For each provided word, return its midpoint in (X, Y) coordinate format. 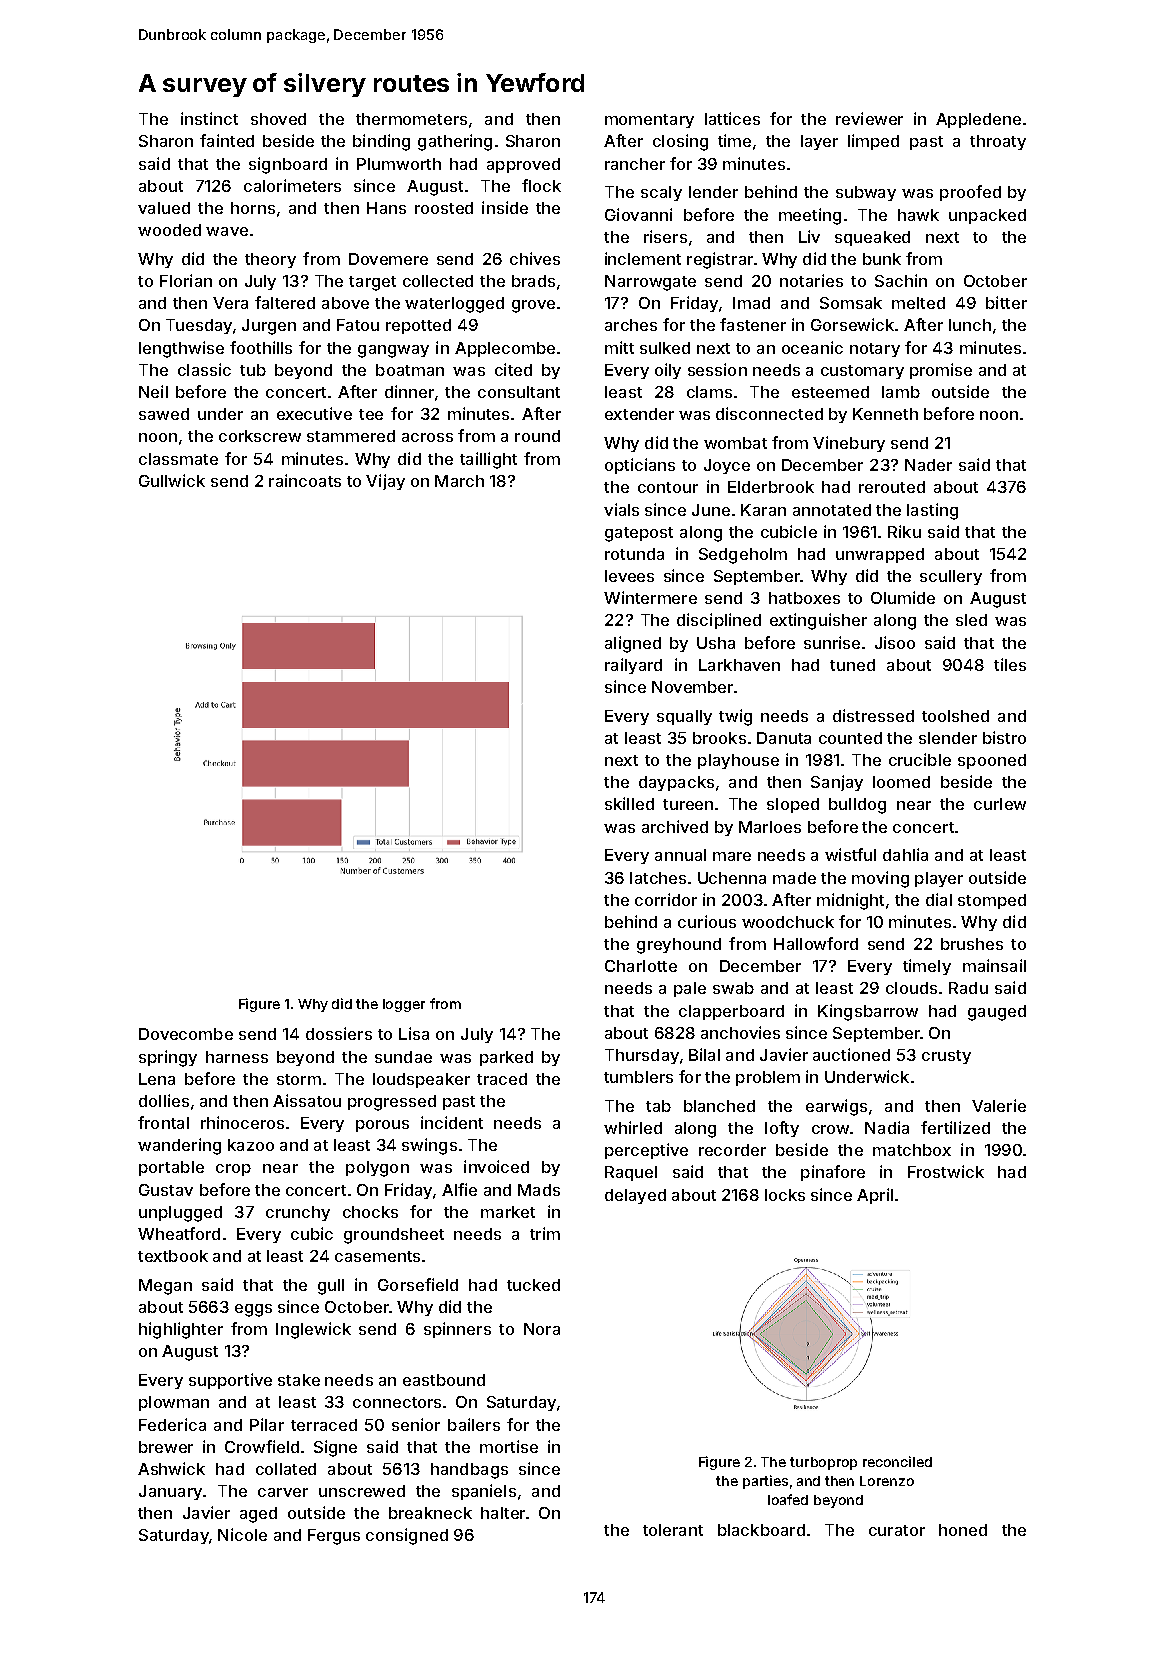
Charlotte (641, 966)
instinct (209, 118)
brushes (972, 944)
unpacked (987, 216)
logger (404, 1005)
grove (533, 306)
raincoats (305, 480)
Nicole (242, 1534)
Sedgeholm (743, 556)
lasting (932, 511)
